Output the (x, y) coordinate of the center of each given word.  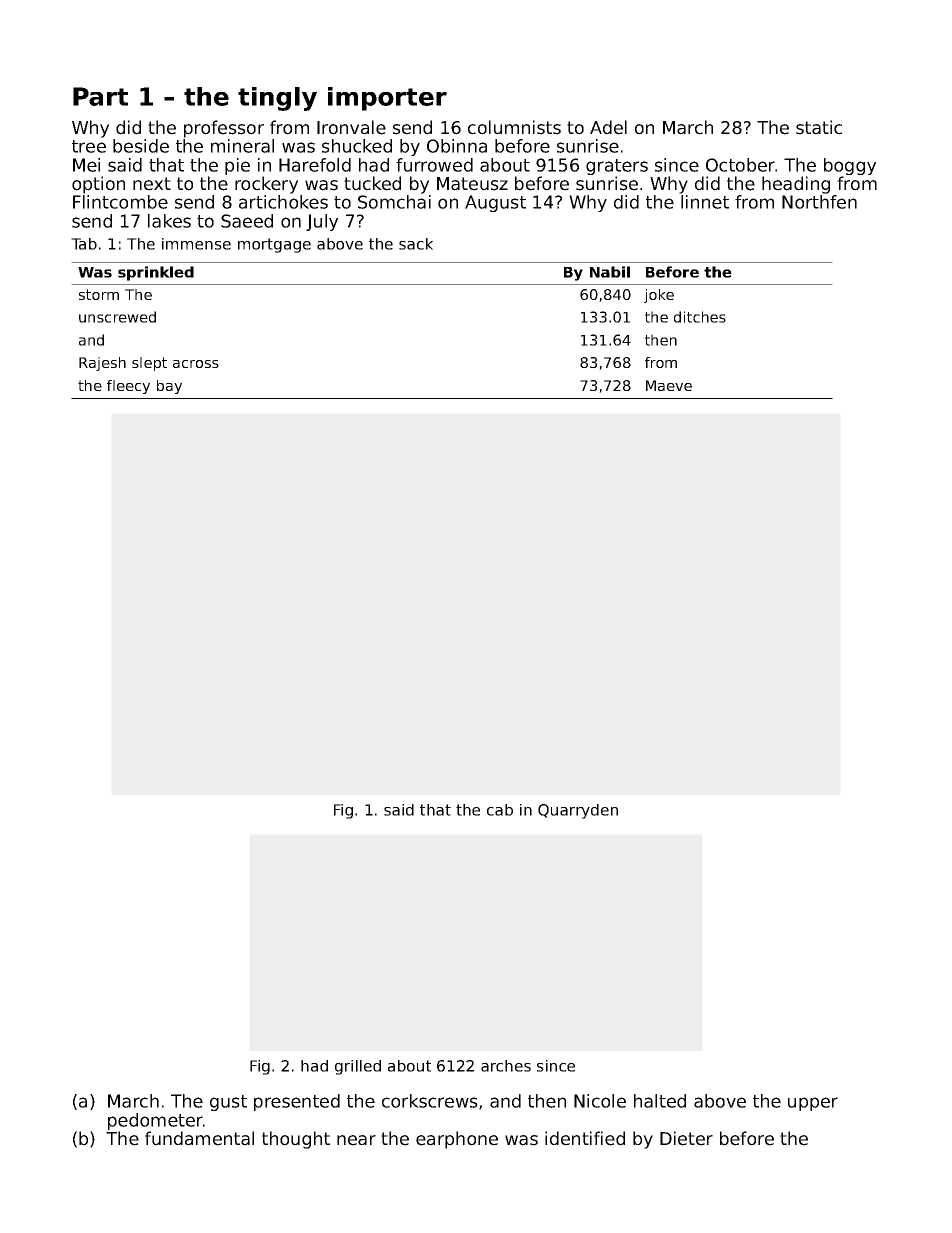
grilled (358, 1067)
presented (297, 1102)
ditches (700, 317)
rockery (266, 185)
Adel (608, 127)
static (819, 127)
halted (660, 1101)
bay (169, 387)
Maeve (669, 385)
